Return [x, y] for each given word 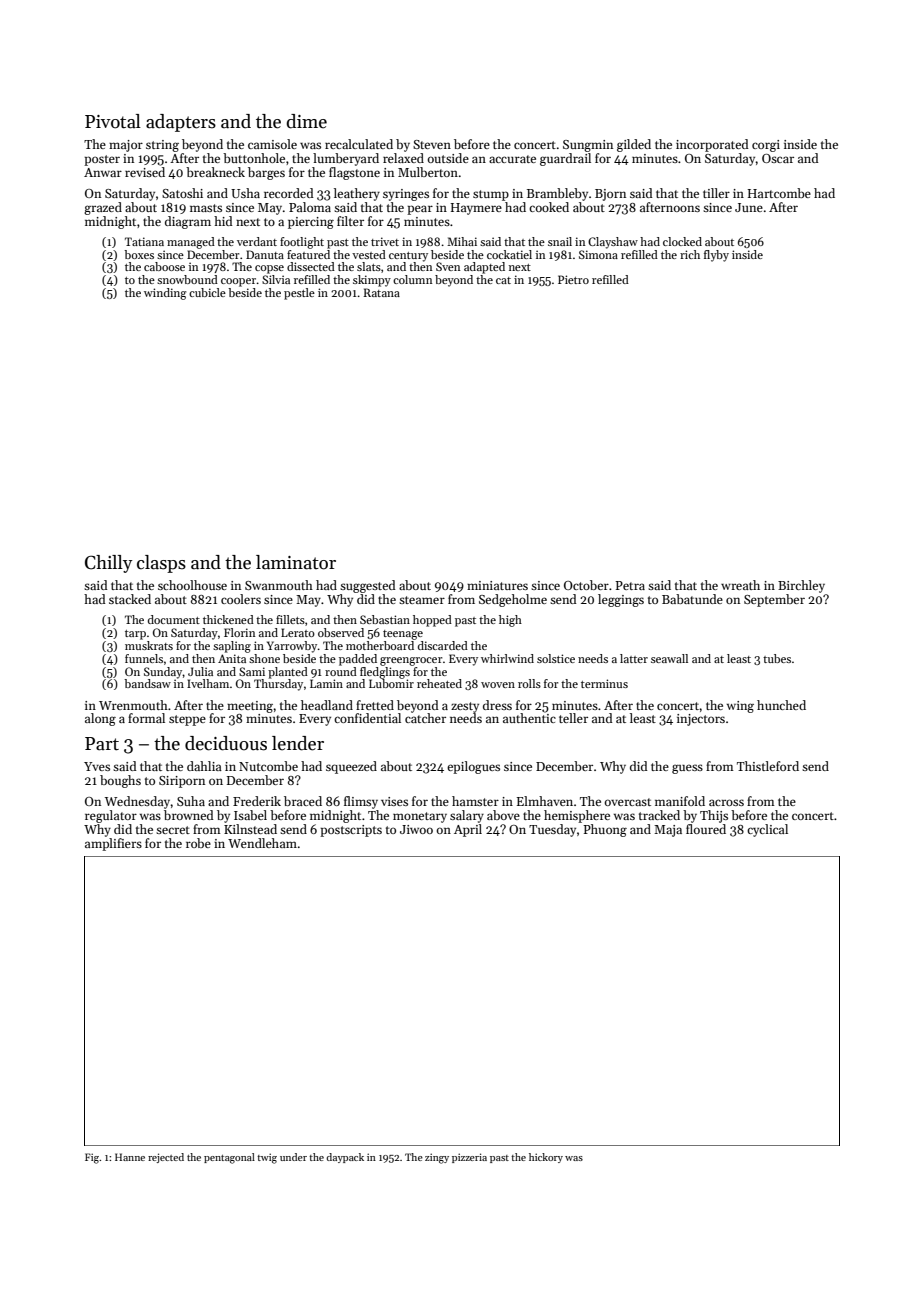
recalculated [359, 144]
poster [102, 160]
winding [165, 294]
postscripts [351, 831]
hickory [546, 1158]
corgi [766, 146]
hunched [781, 705]
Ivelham [208, 683]
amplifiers [113, 844]
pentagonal [229, 1158]
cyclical [767, 830]
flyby [716, 256]
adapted [484, 268]
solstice [556, 658]
